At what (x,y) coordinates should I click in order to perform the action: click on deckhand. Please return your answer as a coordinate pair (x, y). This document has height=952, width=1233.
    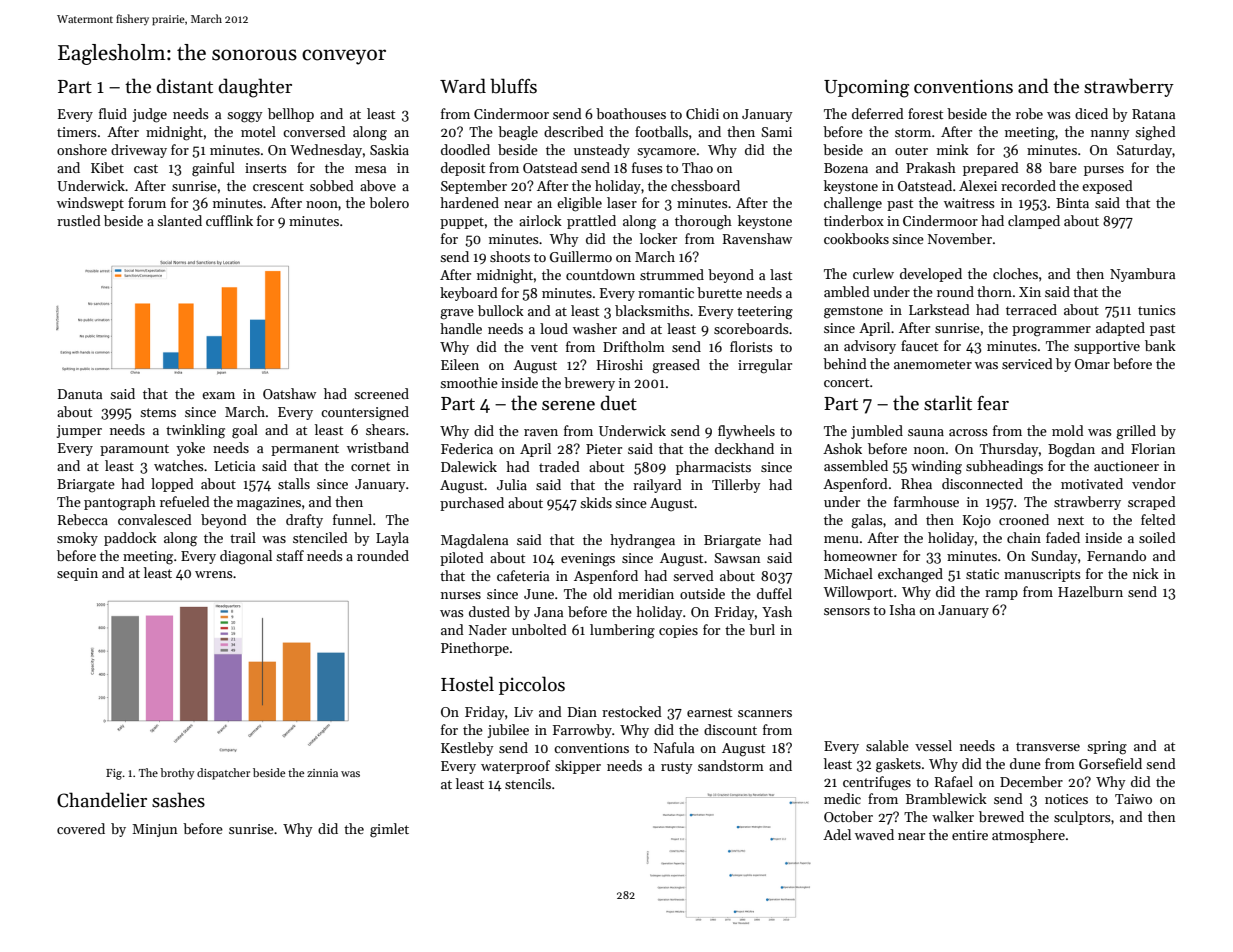
    Looking at the image, I should click on (744, 448).
